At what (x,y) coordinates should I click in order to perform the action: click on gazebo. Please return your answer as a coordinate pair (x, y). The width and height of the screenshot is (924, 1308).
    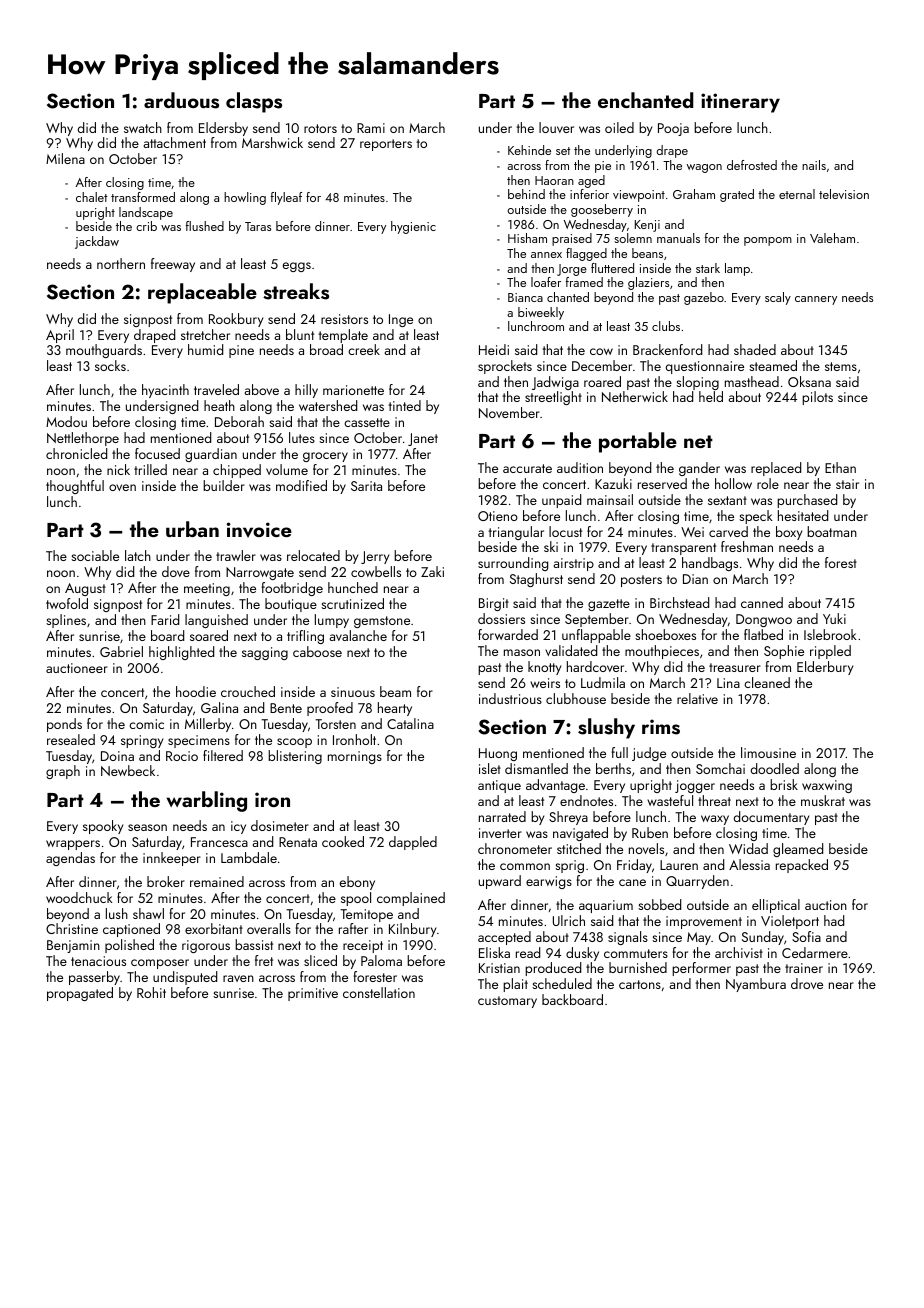
    Looking at the image, I should click on (704, 298).
